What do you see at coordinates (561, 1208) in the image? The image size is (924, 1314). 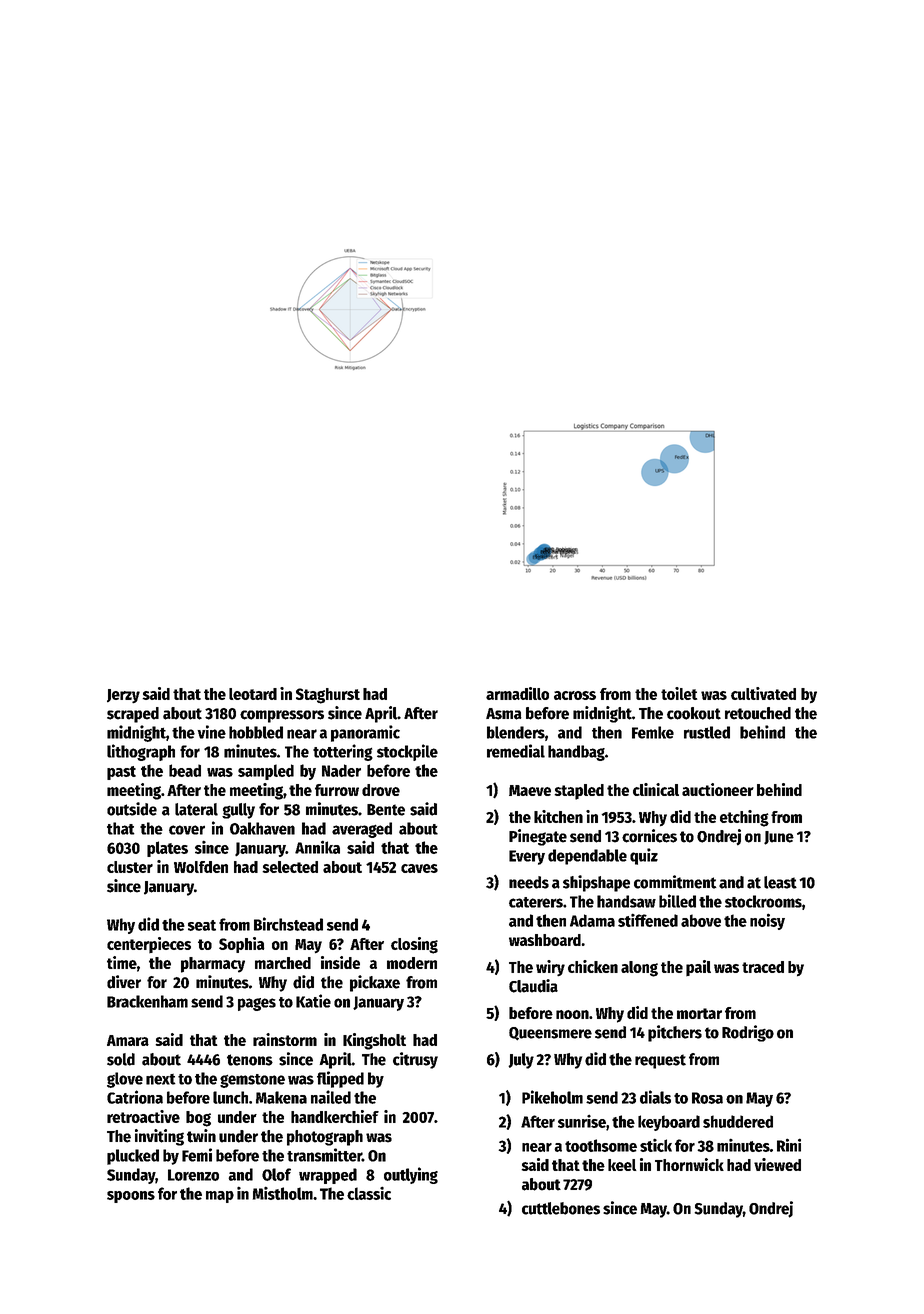 I see `cuttlebones` at bounding box center [561, 1208].
